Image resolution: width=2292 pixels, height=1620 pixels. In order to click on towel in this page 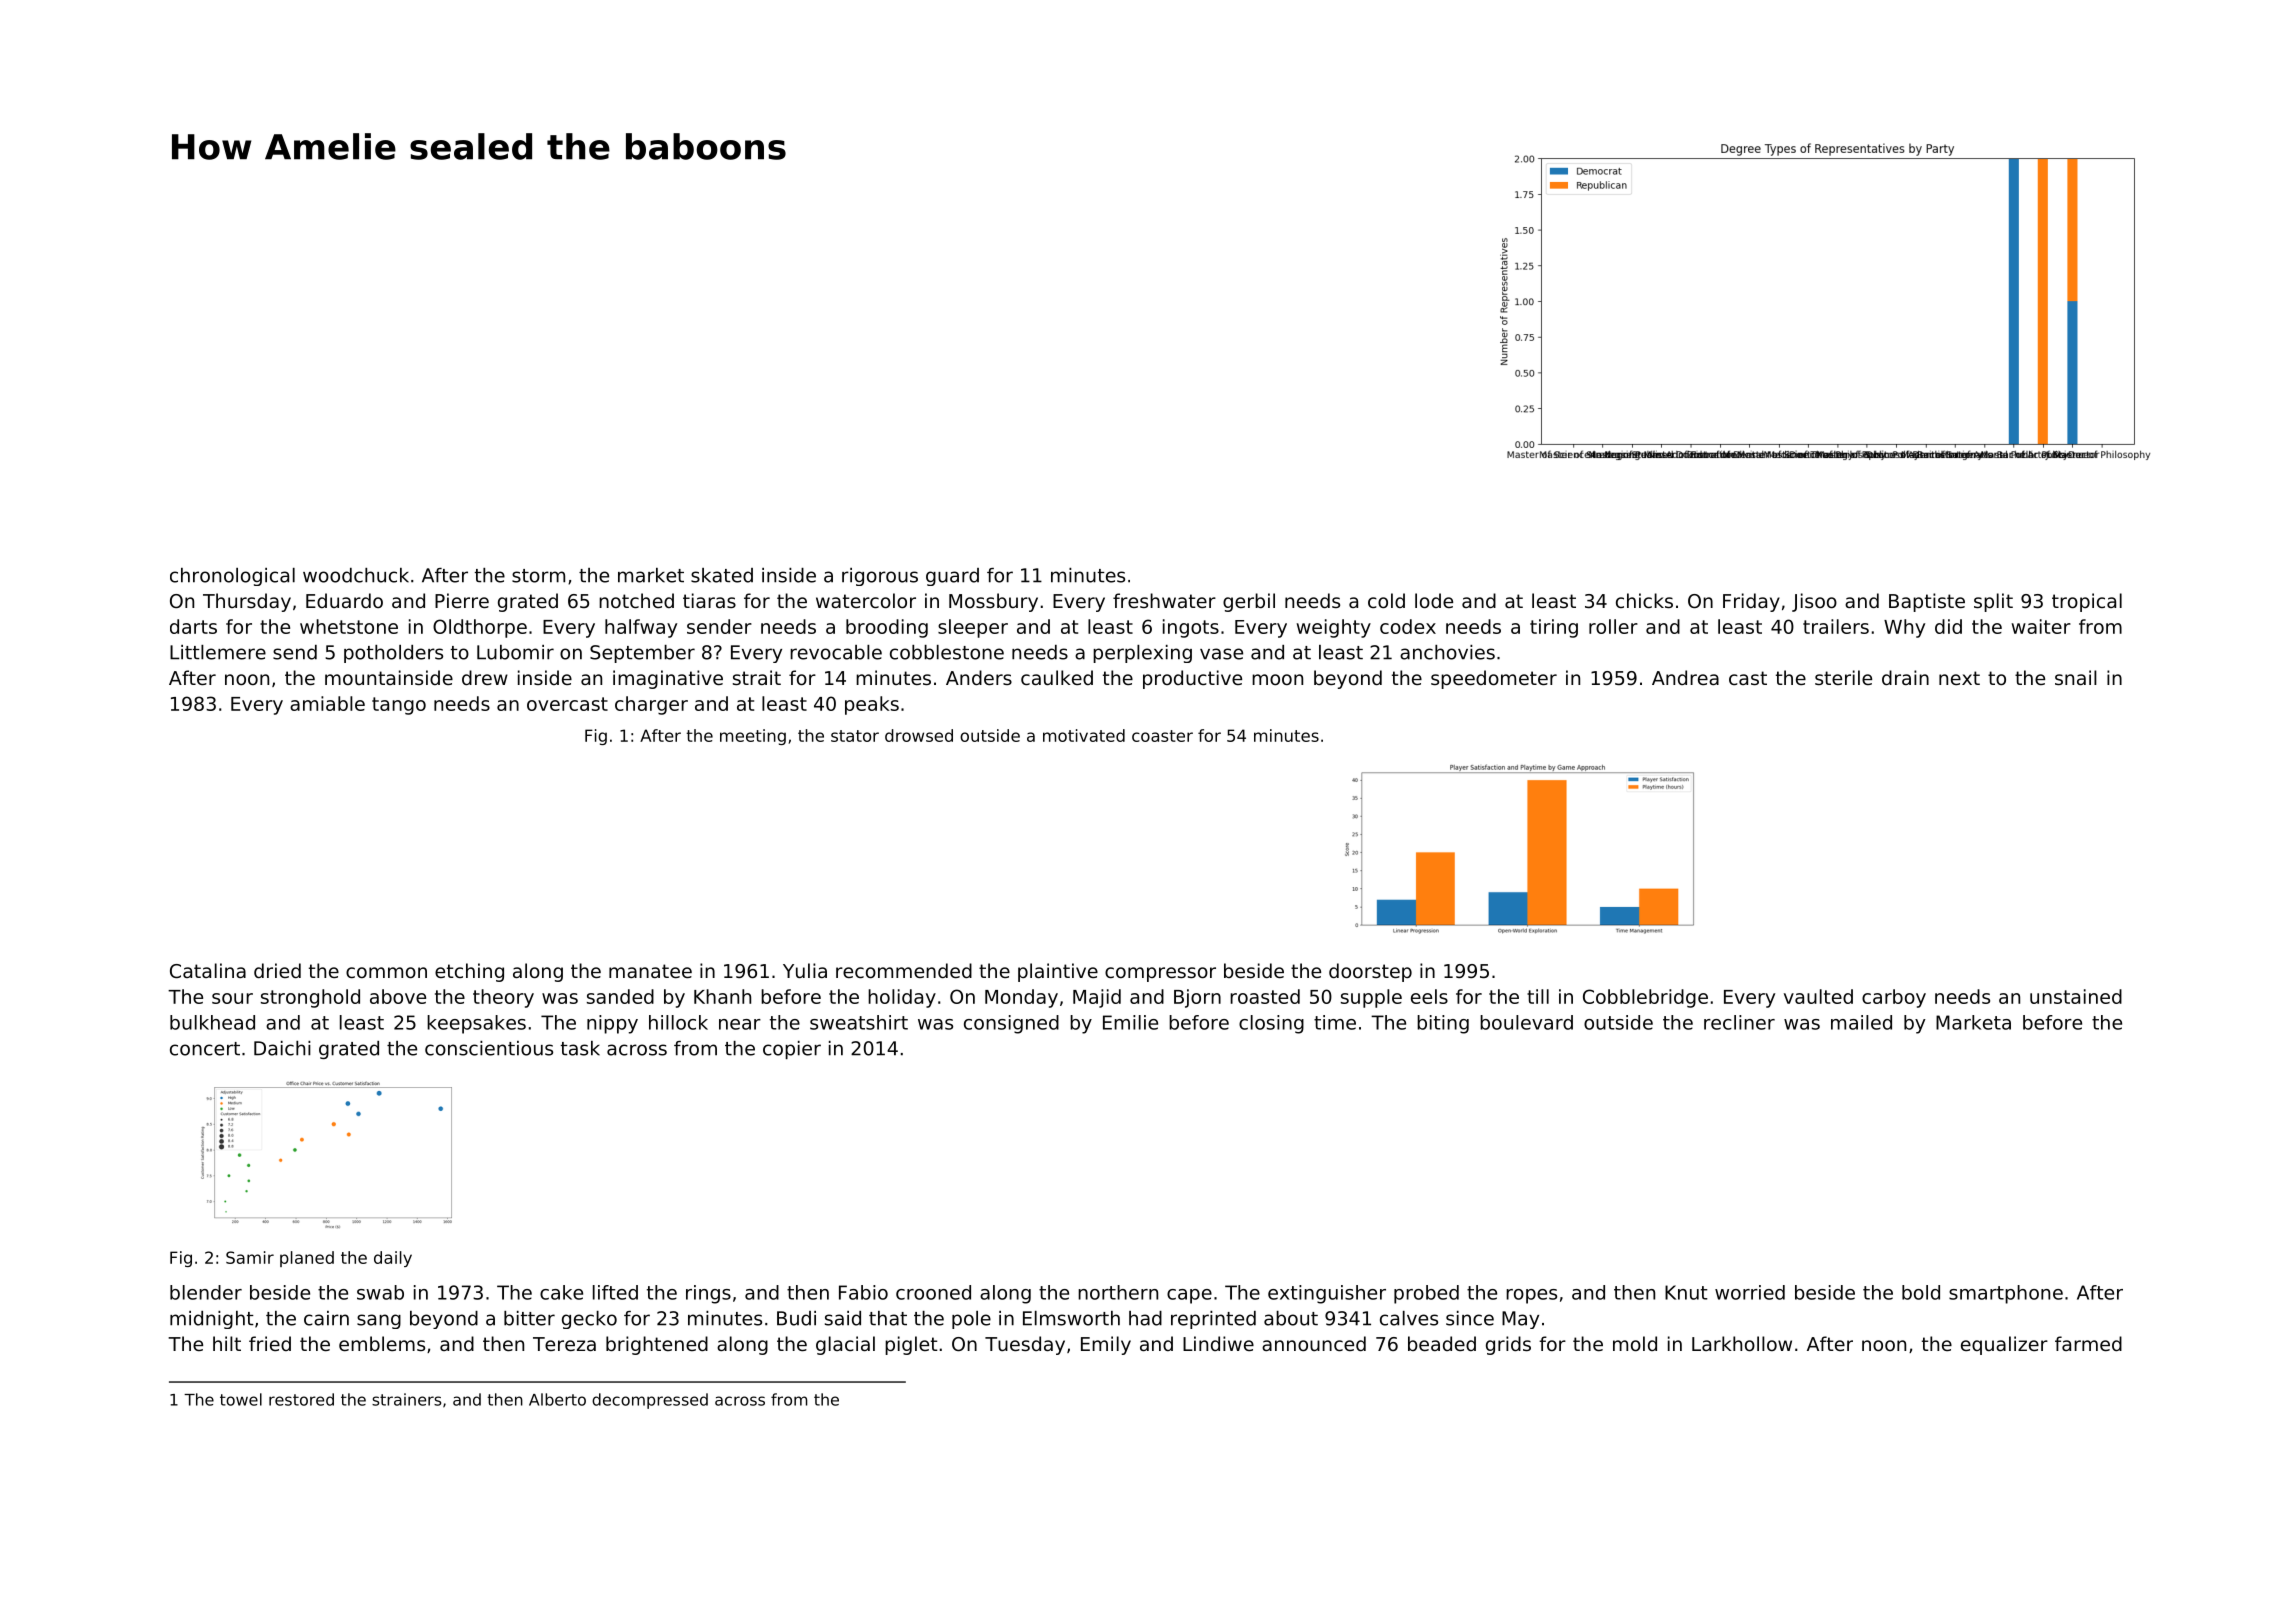, I will do `click(241, 1399)`.
